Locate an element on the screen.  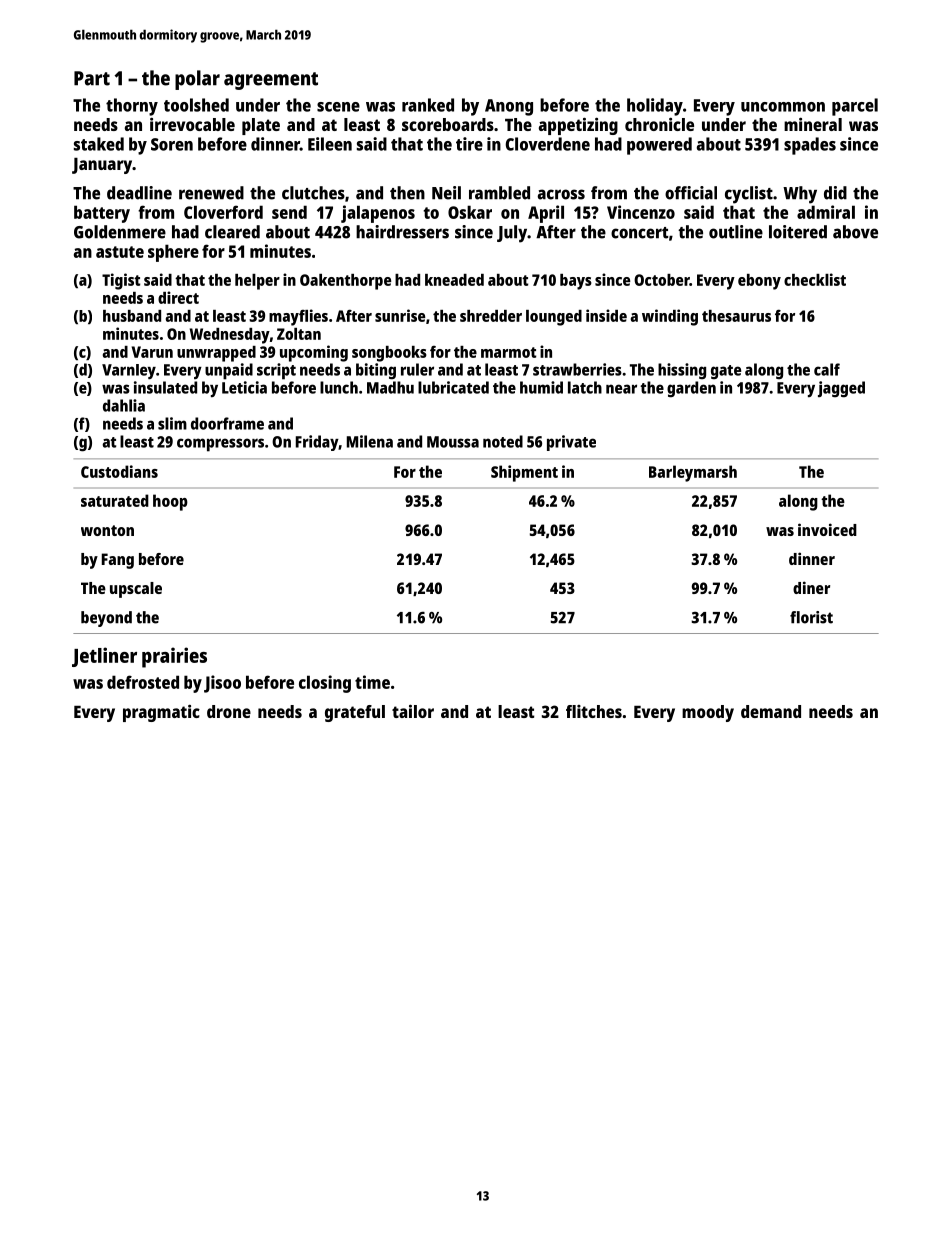
Jetliner is located at coordinates (104, 657).
